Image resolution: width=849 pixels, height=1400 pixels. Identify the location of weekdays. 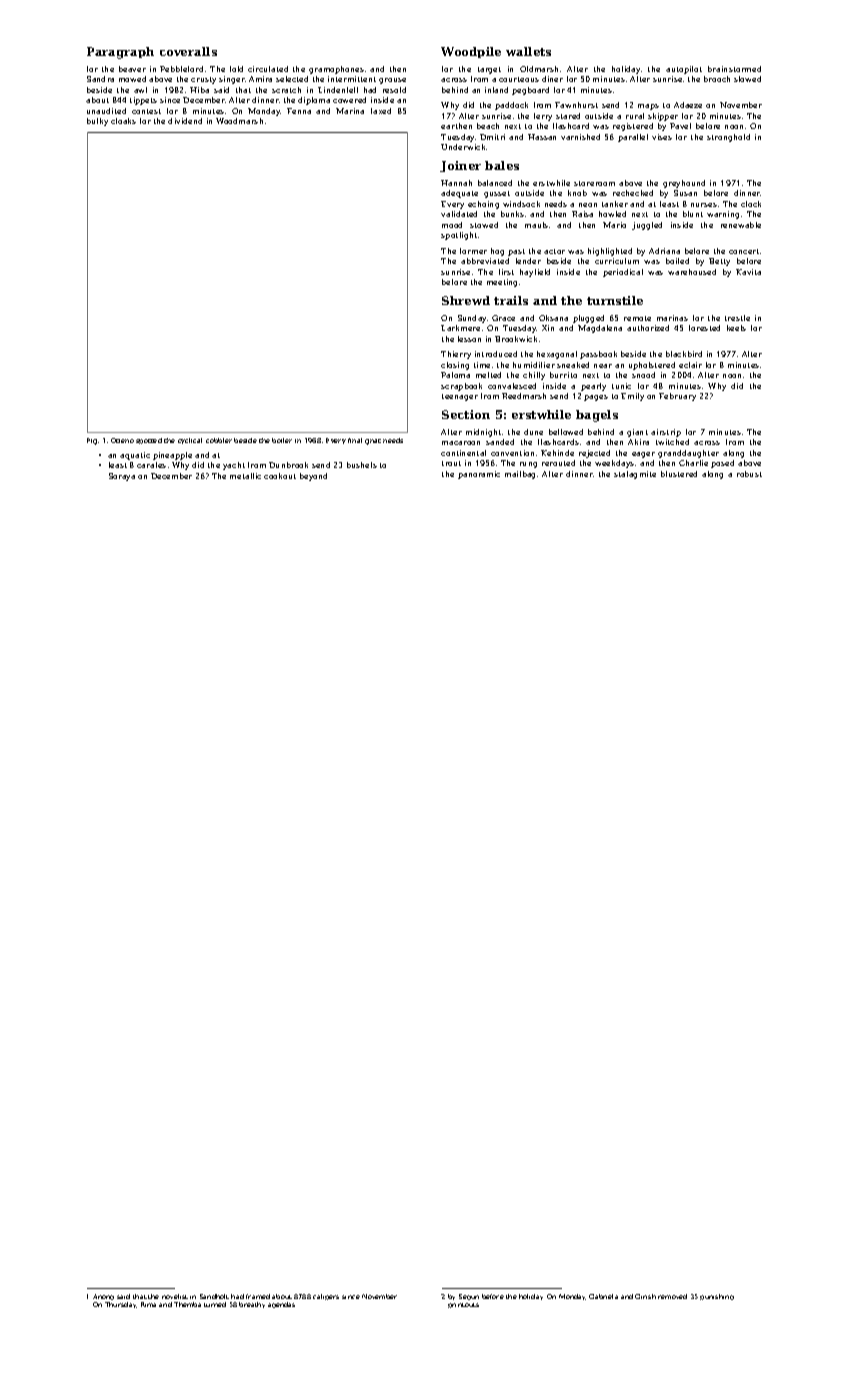
(614, 464).
